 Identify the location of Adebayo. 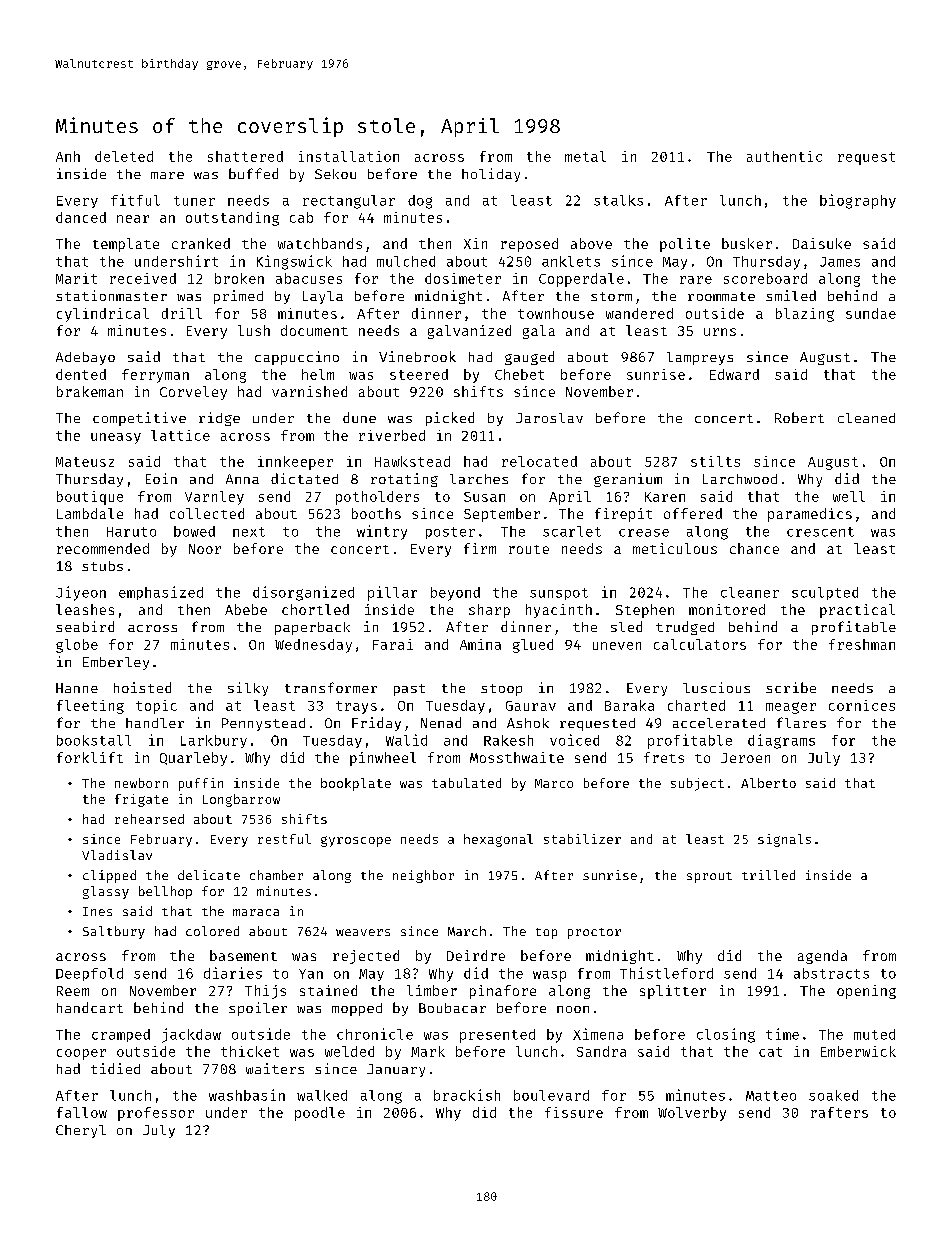
(85, 358).
